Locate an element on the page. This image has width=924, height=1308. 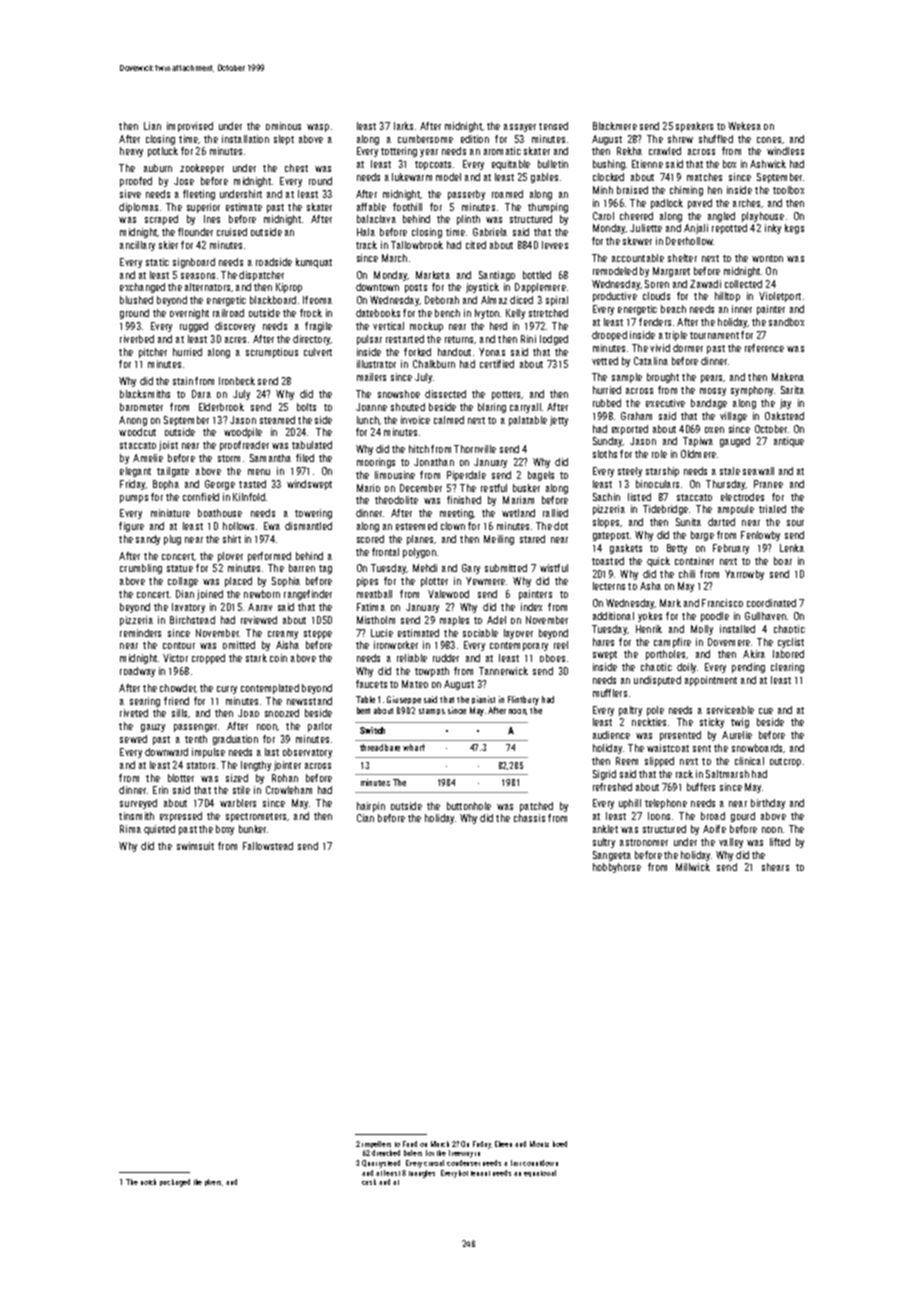
observatory is located at coordinates (307, 753).
